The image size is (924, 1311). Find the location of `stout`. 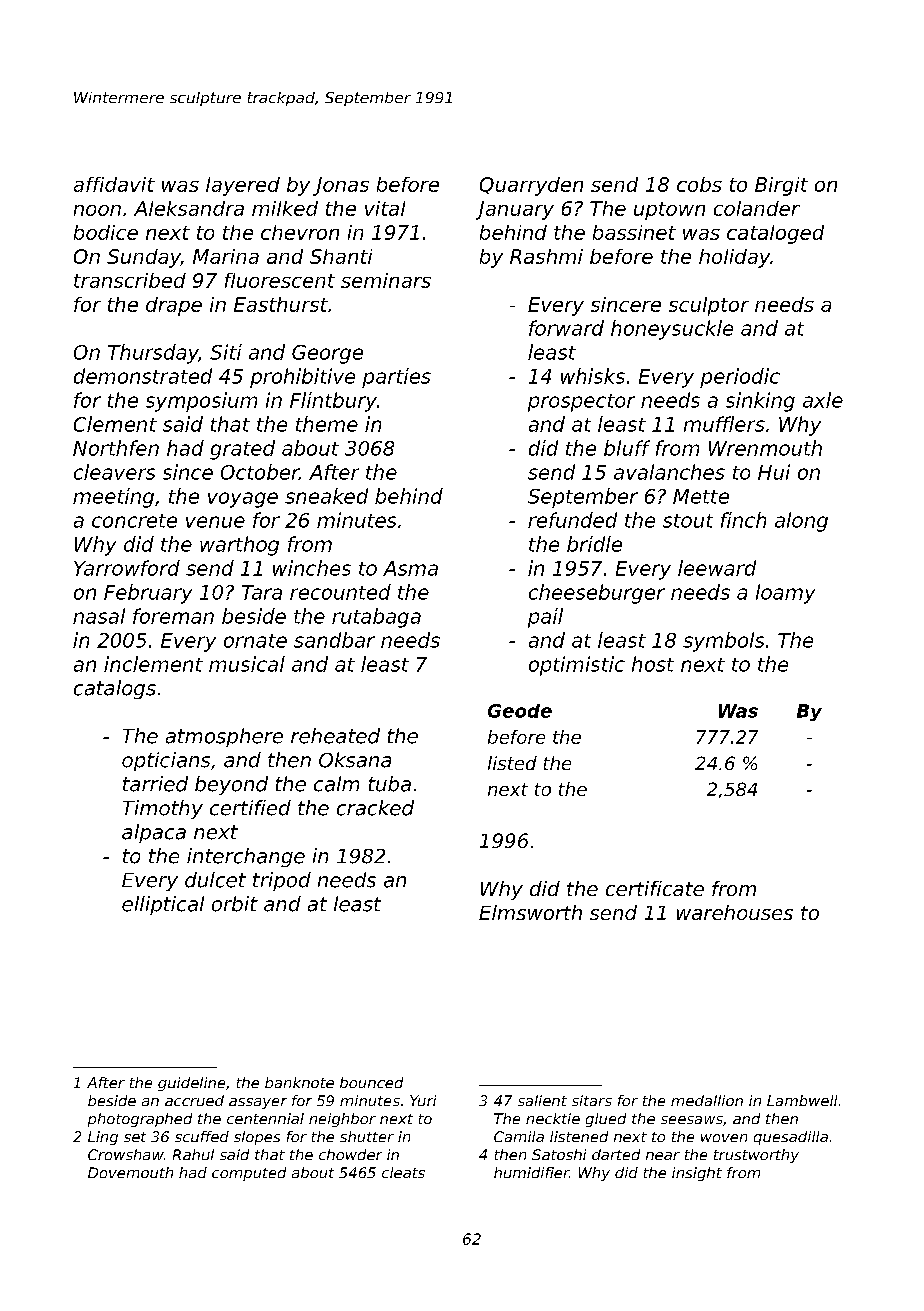

stout is located at coordinates (688, 521).
